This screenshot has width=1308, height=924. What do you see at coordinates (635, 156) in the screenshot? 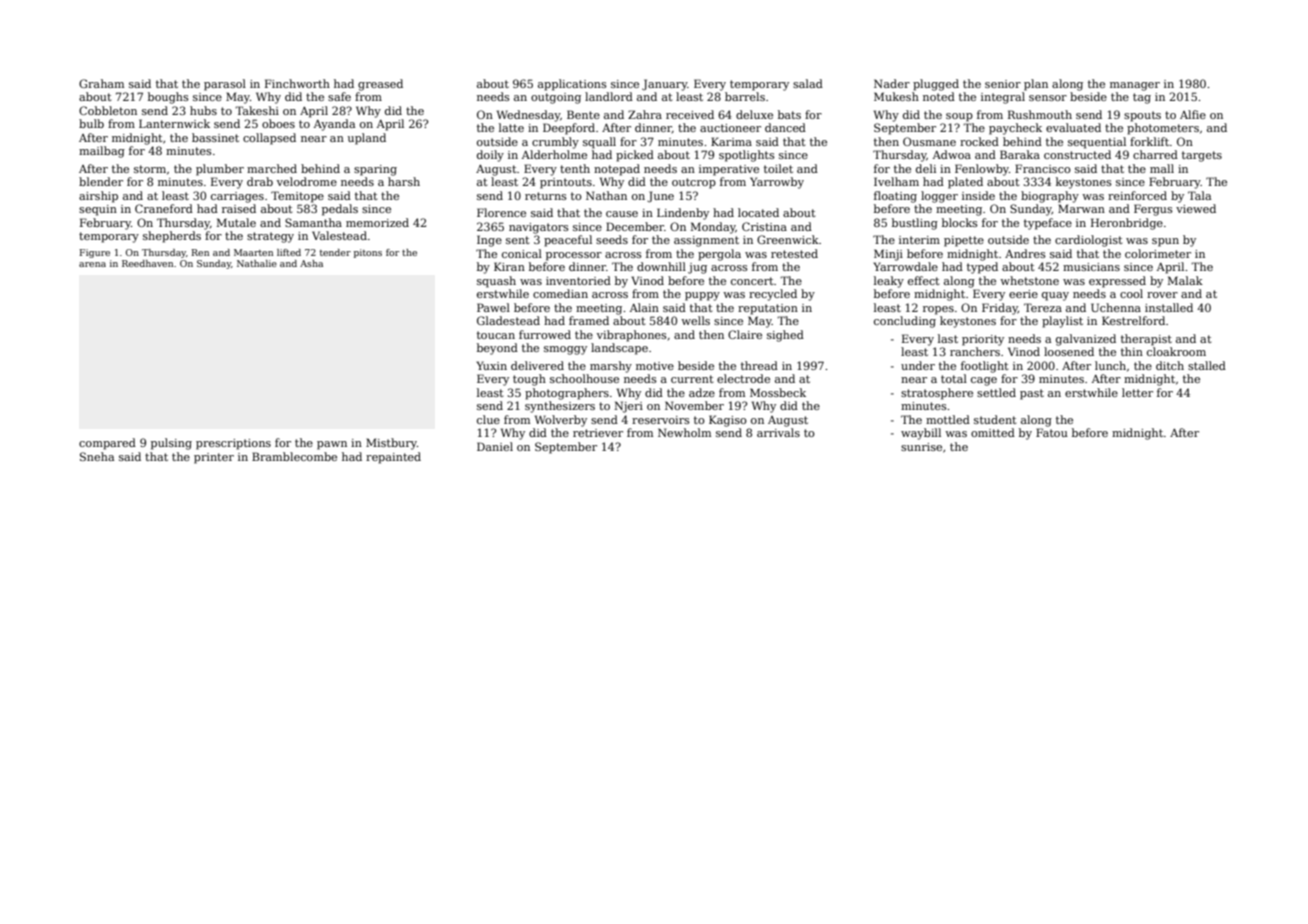
I see `picked` at bounding box center [635, 156].
